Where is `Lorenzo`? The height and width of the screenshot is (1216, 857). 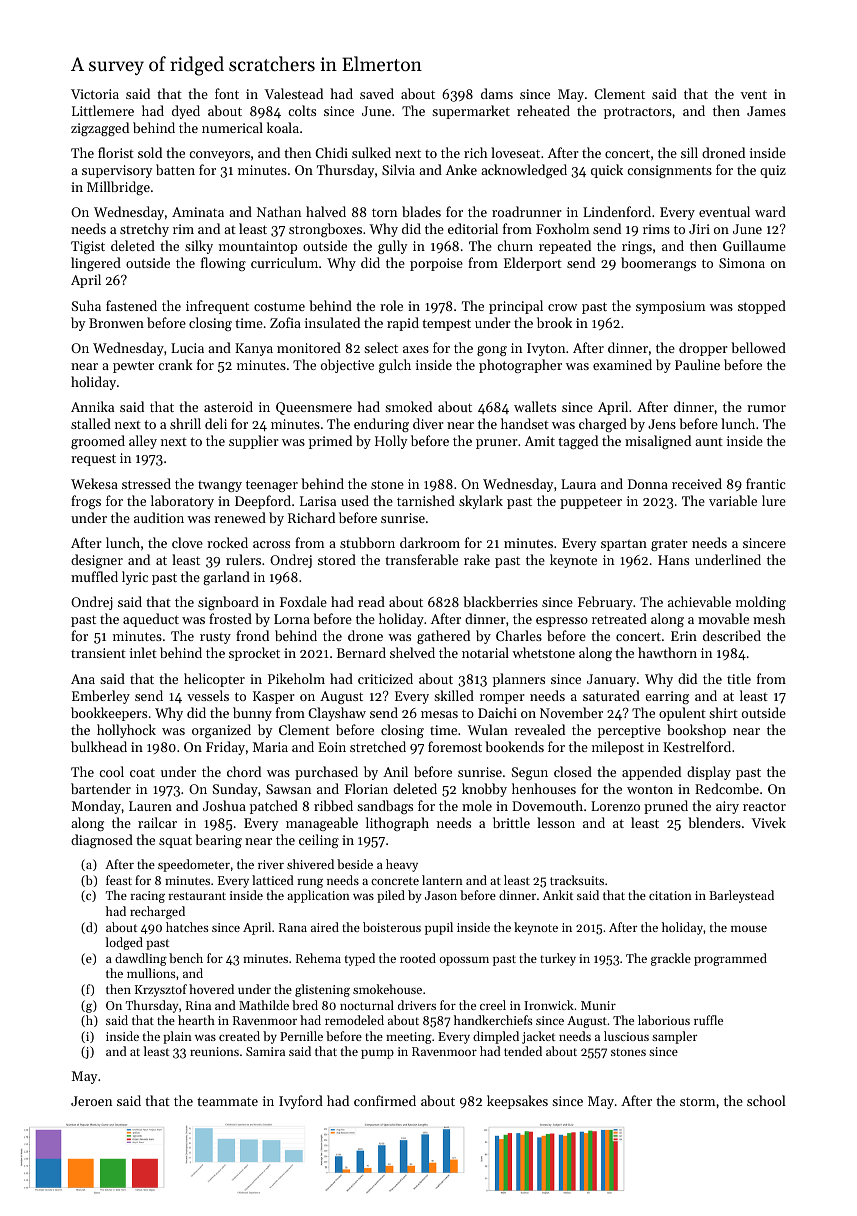
Lorenzo is located at coordinates (615, 806).
